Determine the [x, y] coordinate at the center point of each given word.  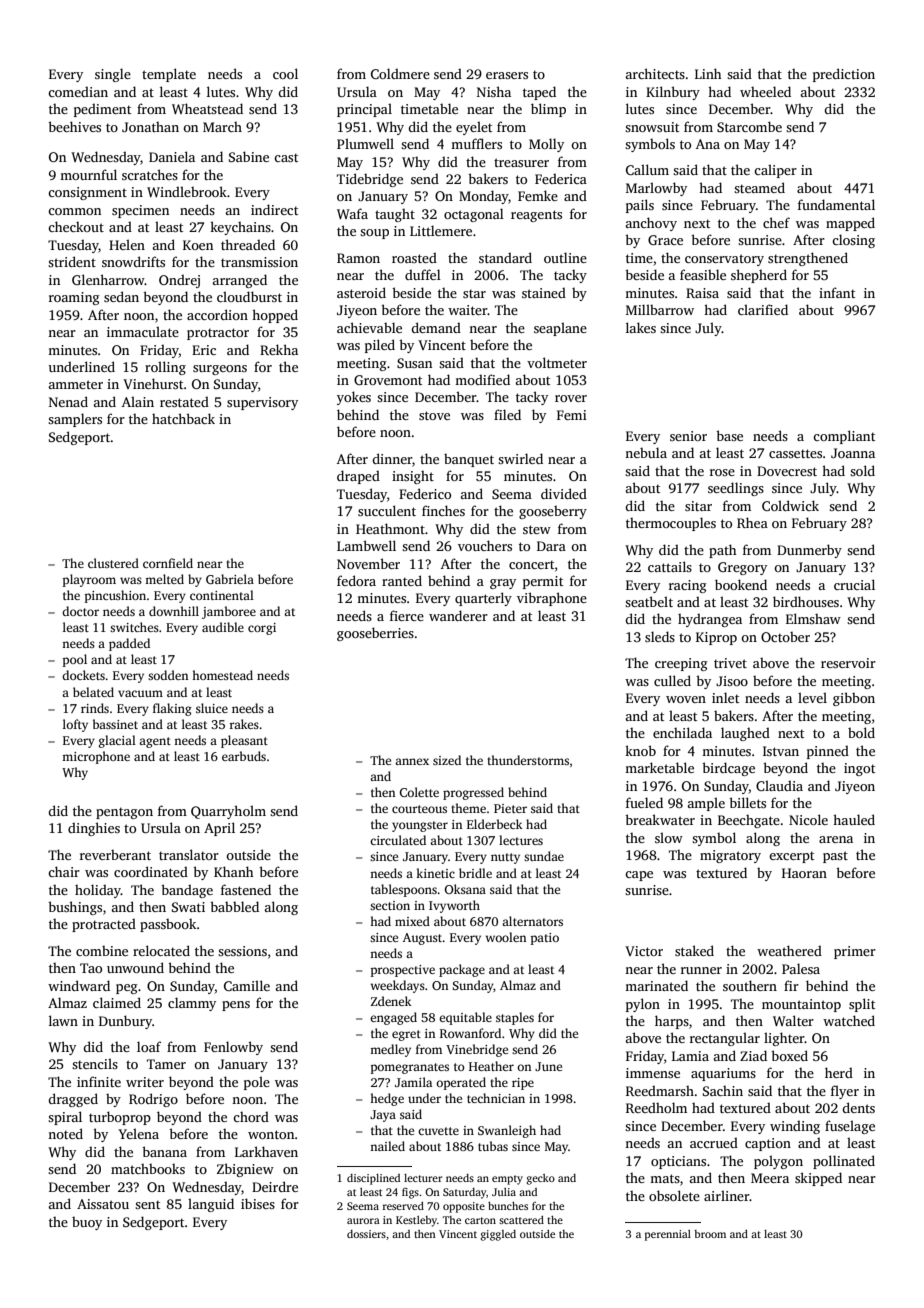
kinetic [435, 873]
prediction [844, 75]
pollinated [844, 1162]
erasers [507, 75]
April [219, 829]
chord [251, 1116]
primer [855, 952]
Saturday [464, 1193]
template [169, 75]
